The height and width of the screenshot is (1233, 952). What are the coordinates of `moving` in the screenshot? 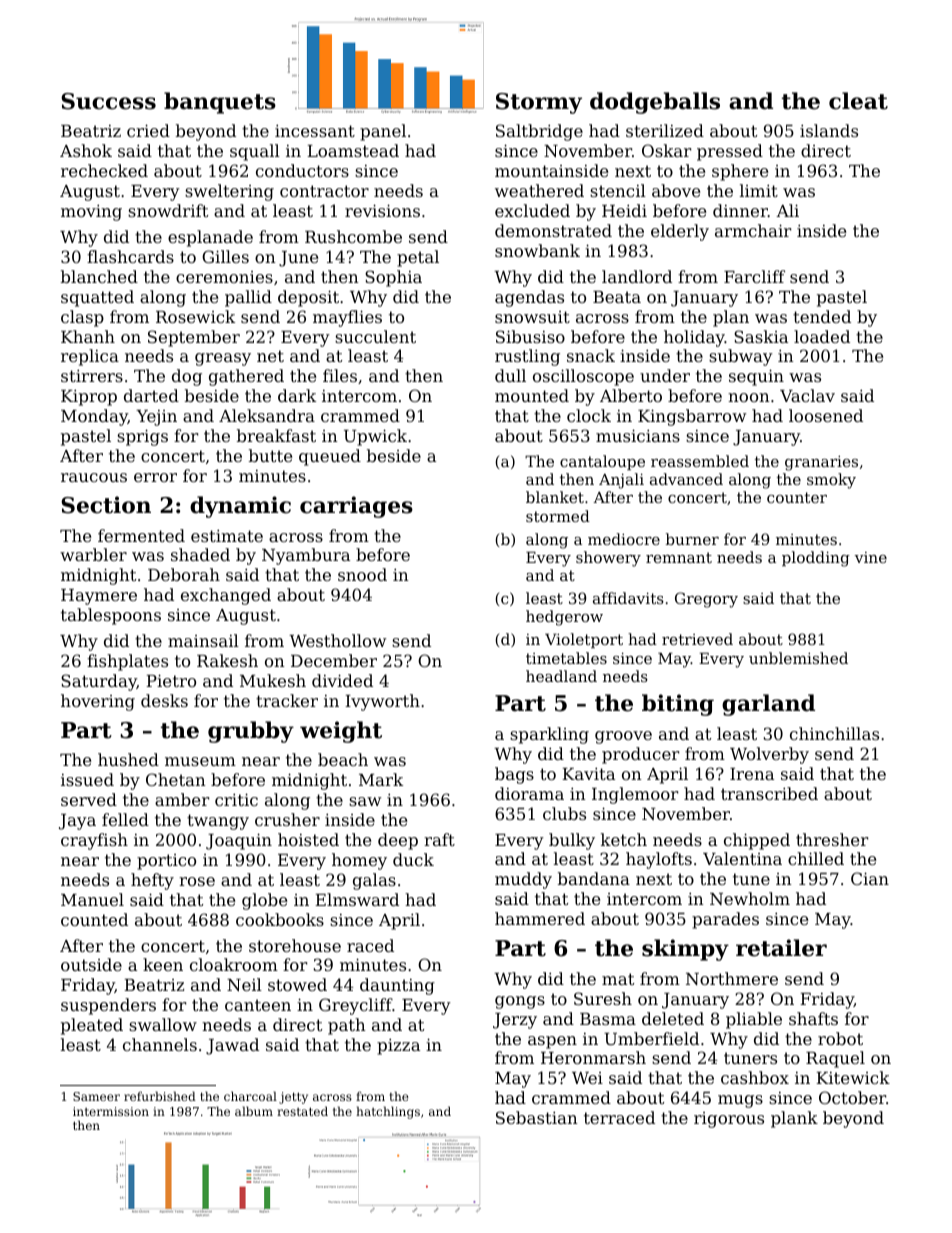 It's located at (91, 213).
